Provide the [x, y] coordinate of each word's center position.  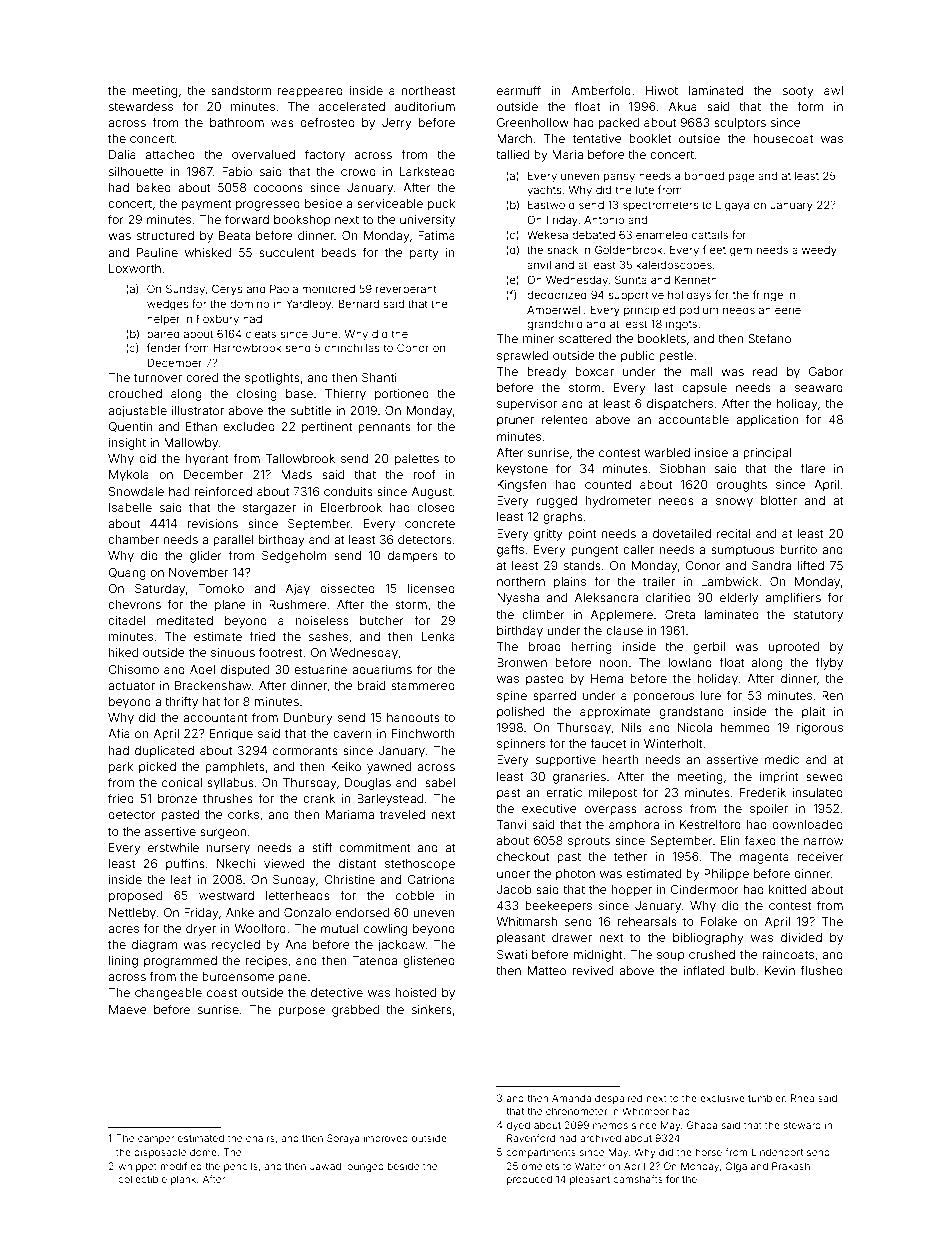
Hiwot [662, 90]
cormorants [305, 750]
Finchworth [423, 733]
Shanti [379, 377]
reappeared [310, 92]
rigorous [820, 729]
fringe [768, 296]
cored [202, 377]
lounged [364, 1167]
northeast [428, 90]
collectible [142, 1179]
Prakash [791, 1166]
